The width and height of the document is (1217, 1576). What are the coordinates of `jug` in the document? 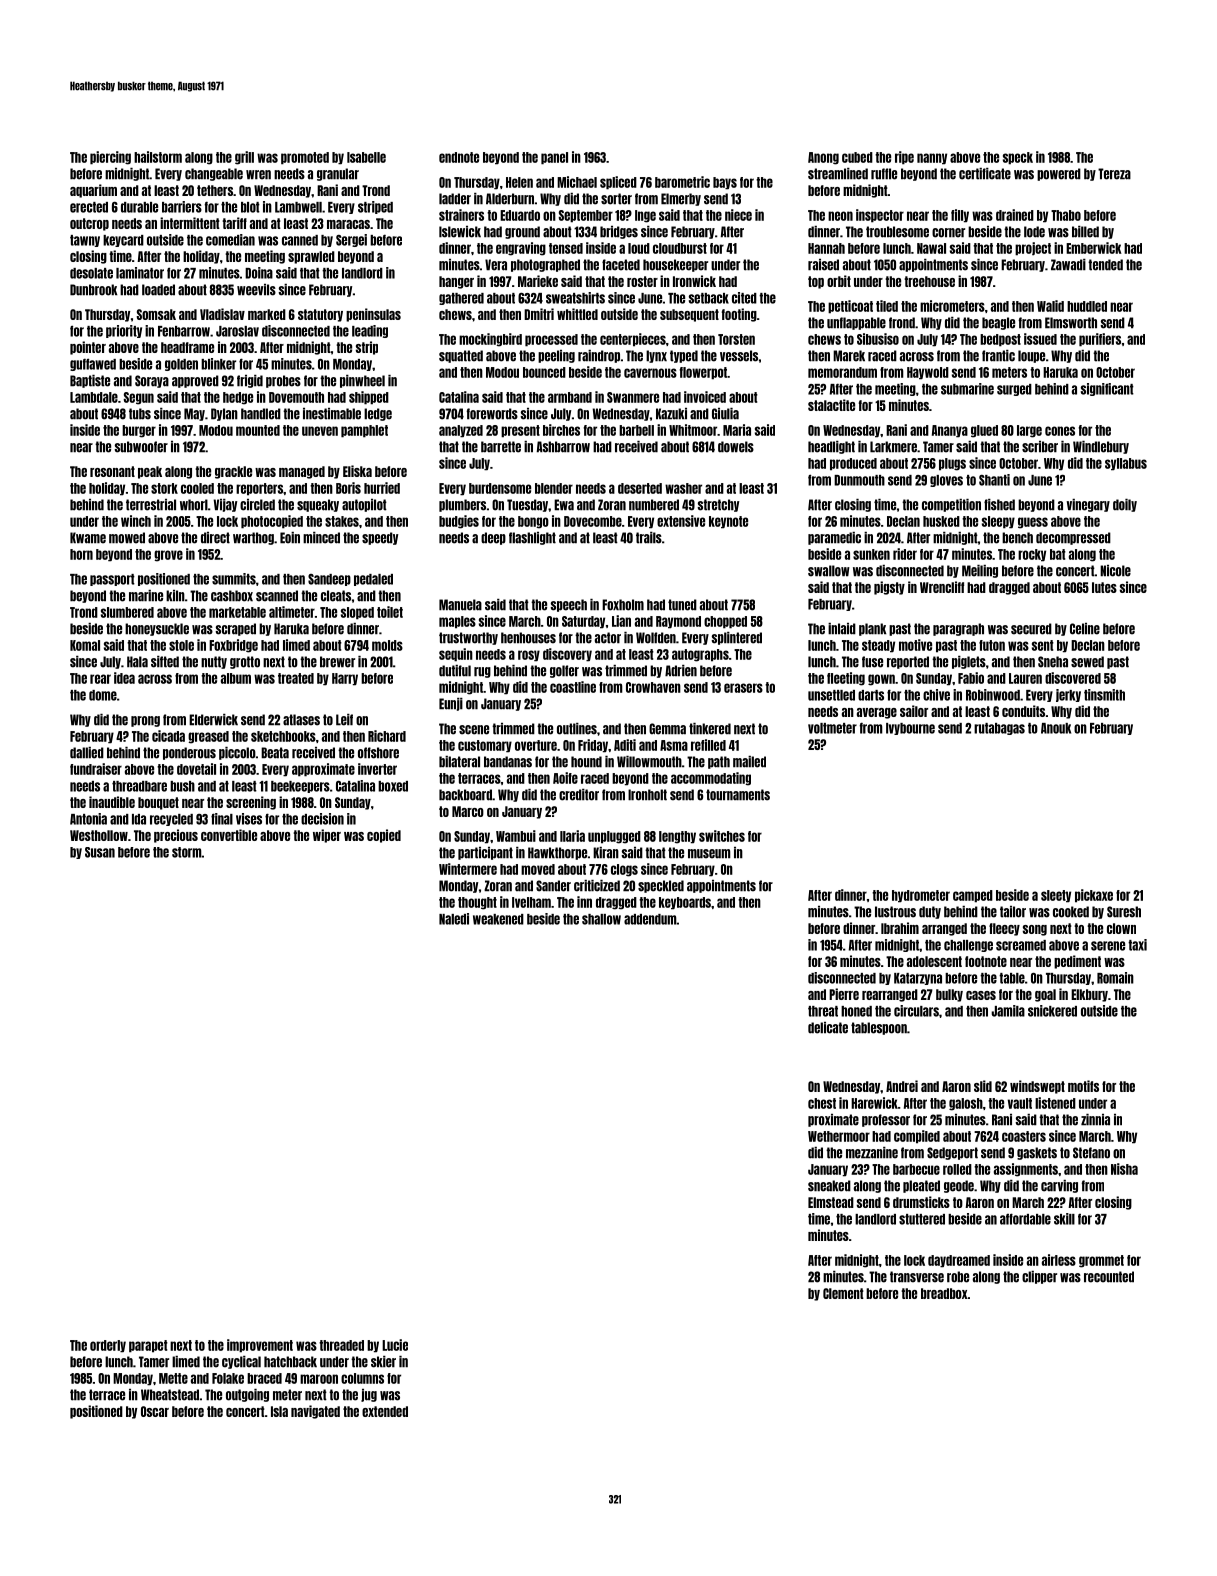 It's located at (369, 1395).
